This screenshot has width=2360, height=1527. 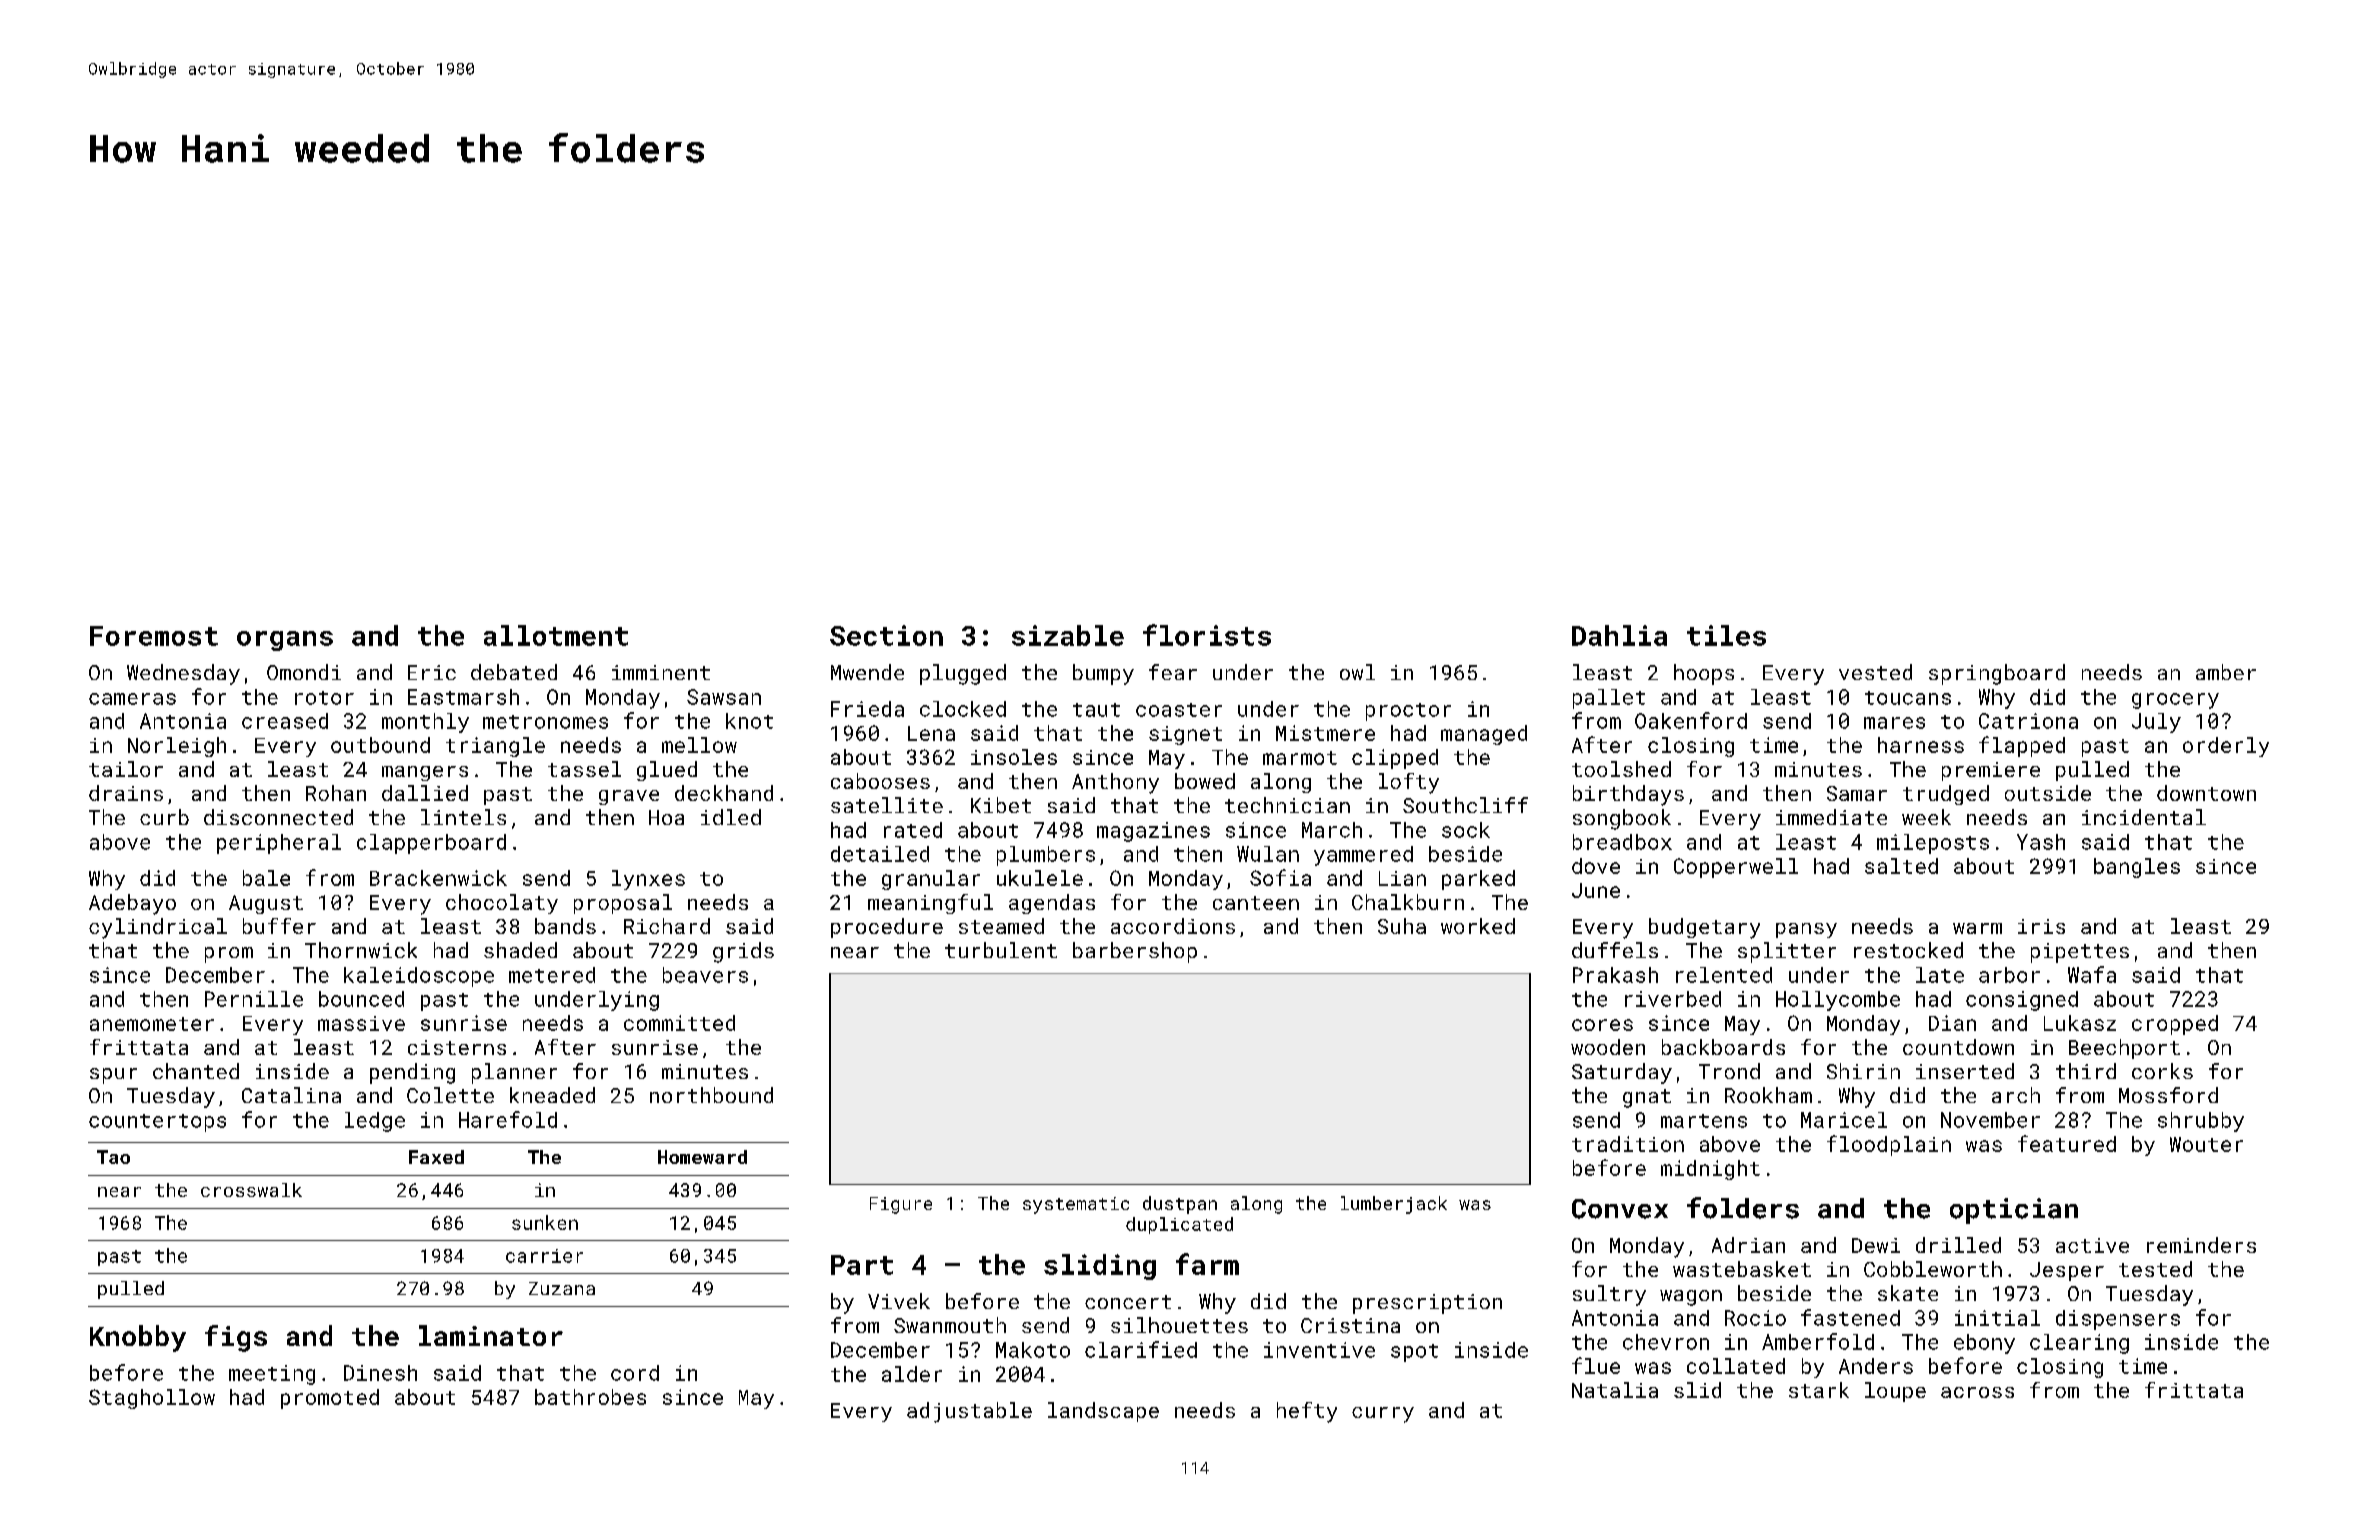 What do you see at coordinates (711, 1095) in the screenshot?
I see `northbound` at bounding box center [711, 1095].
